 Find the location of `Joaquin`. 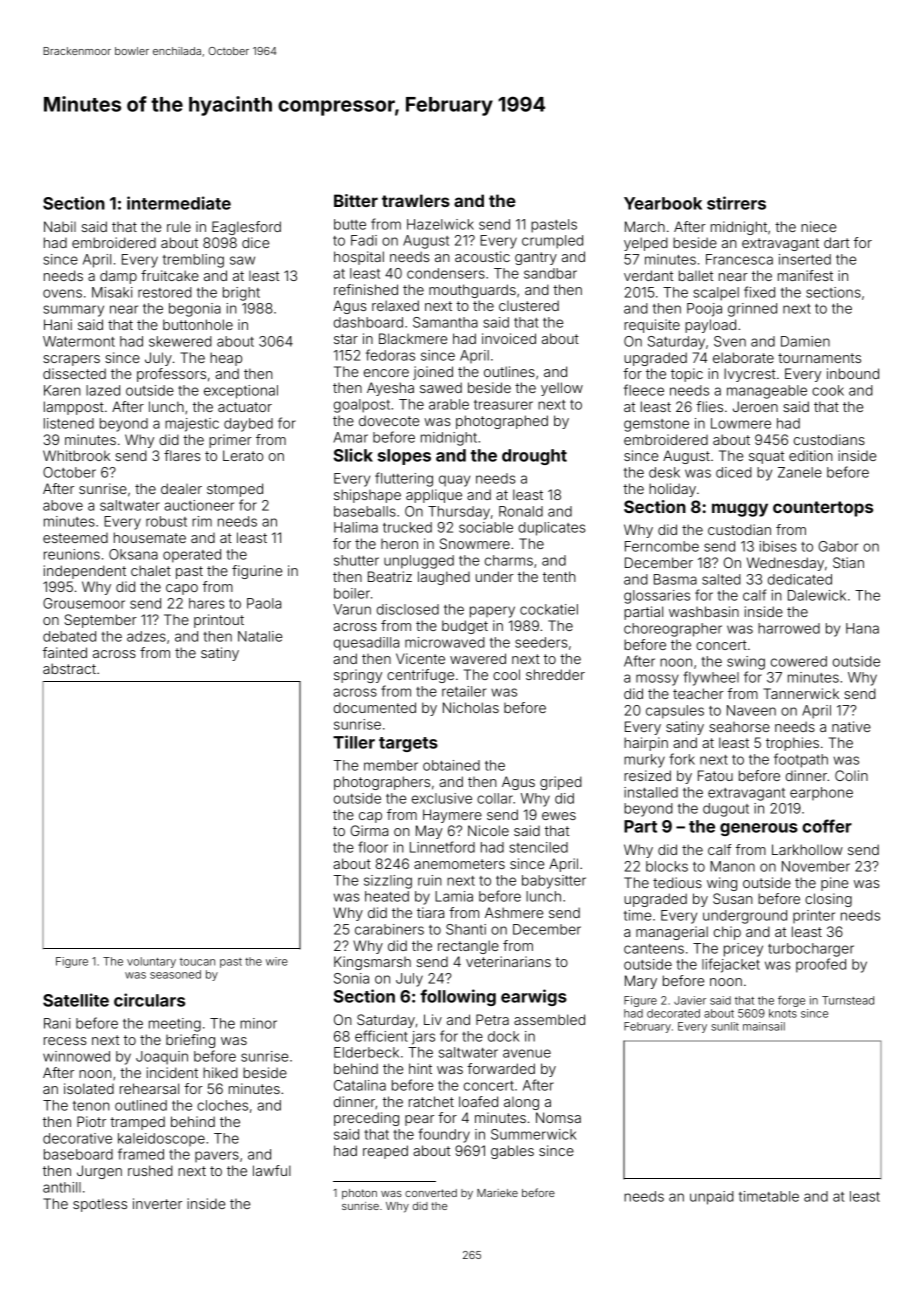

Joaquin is located at coordinates (162, 1058).
